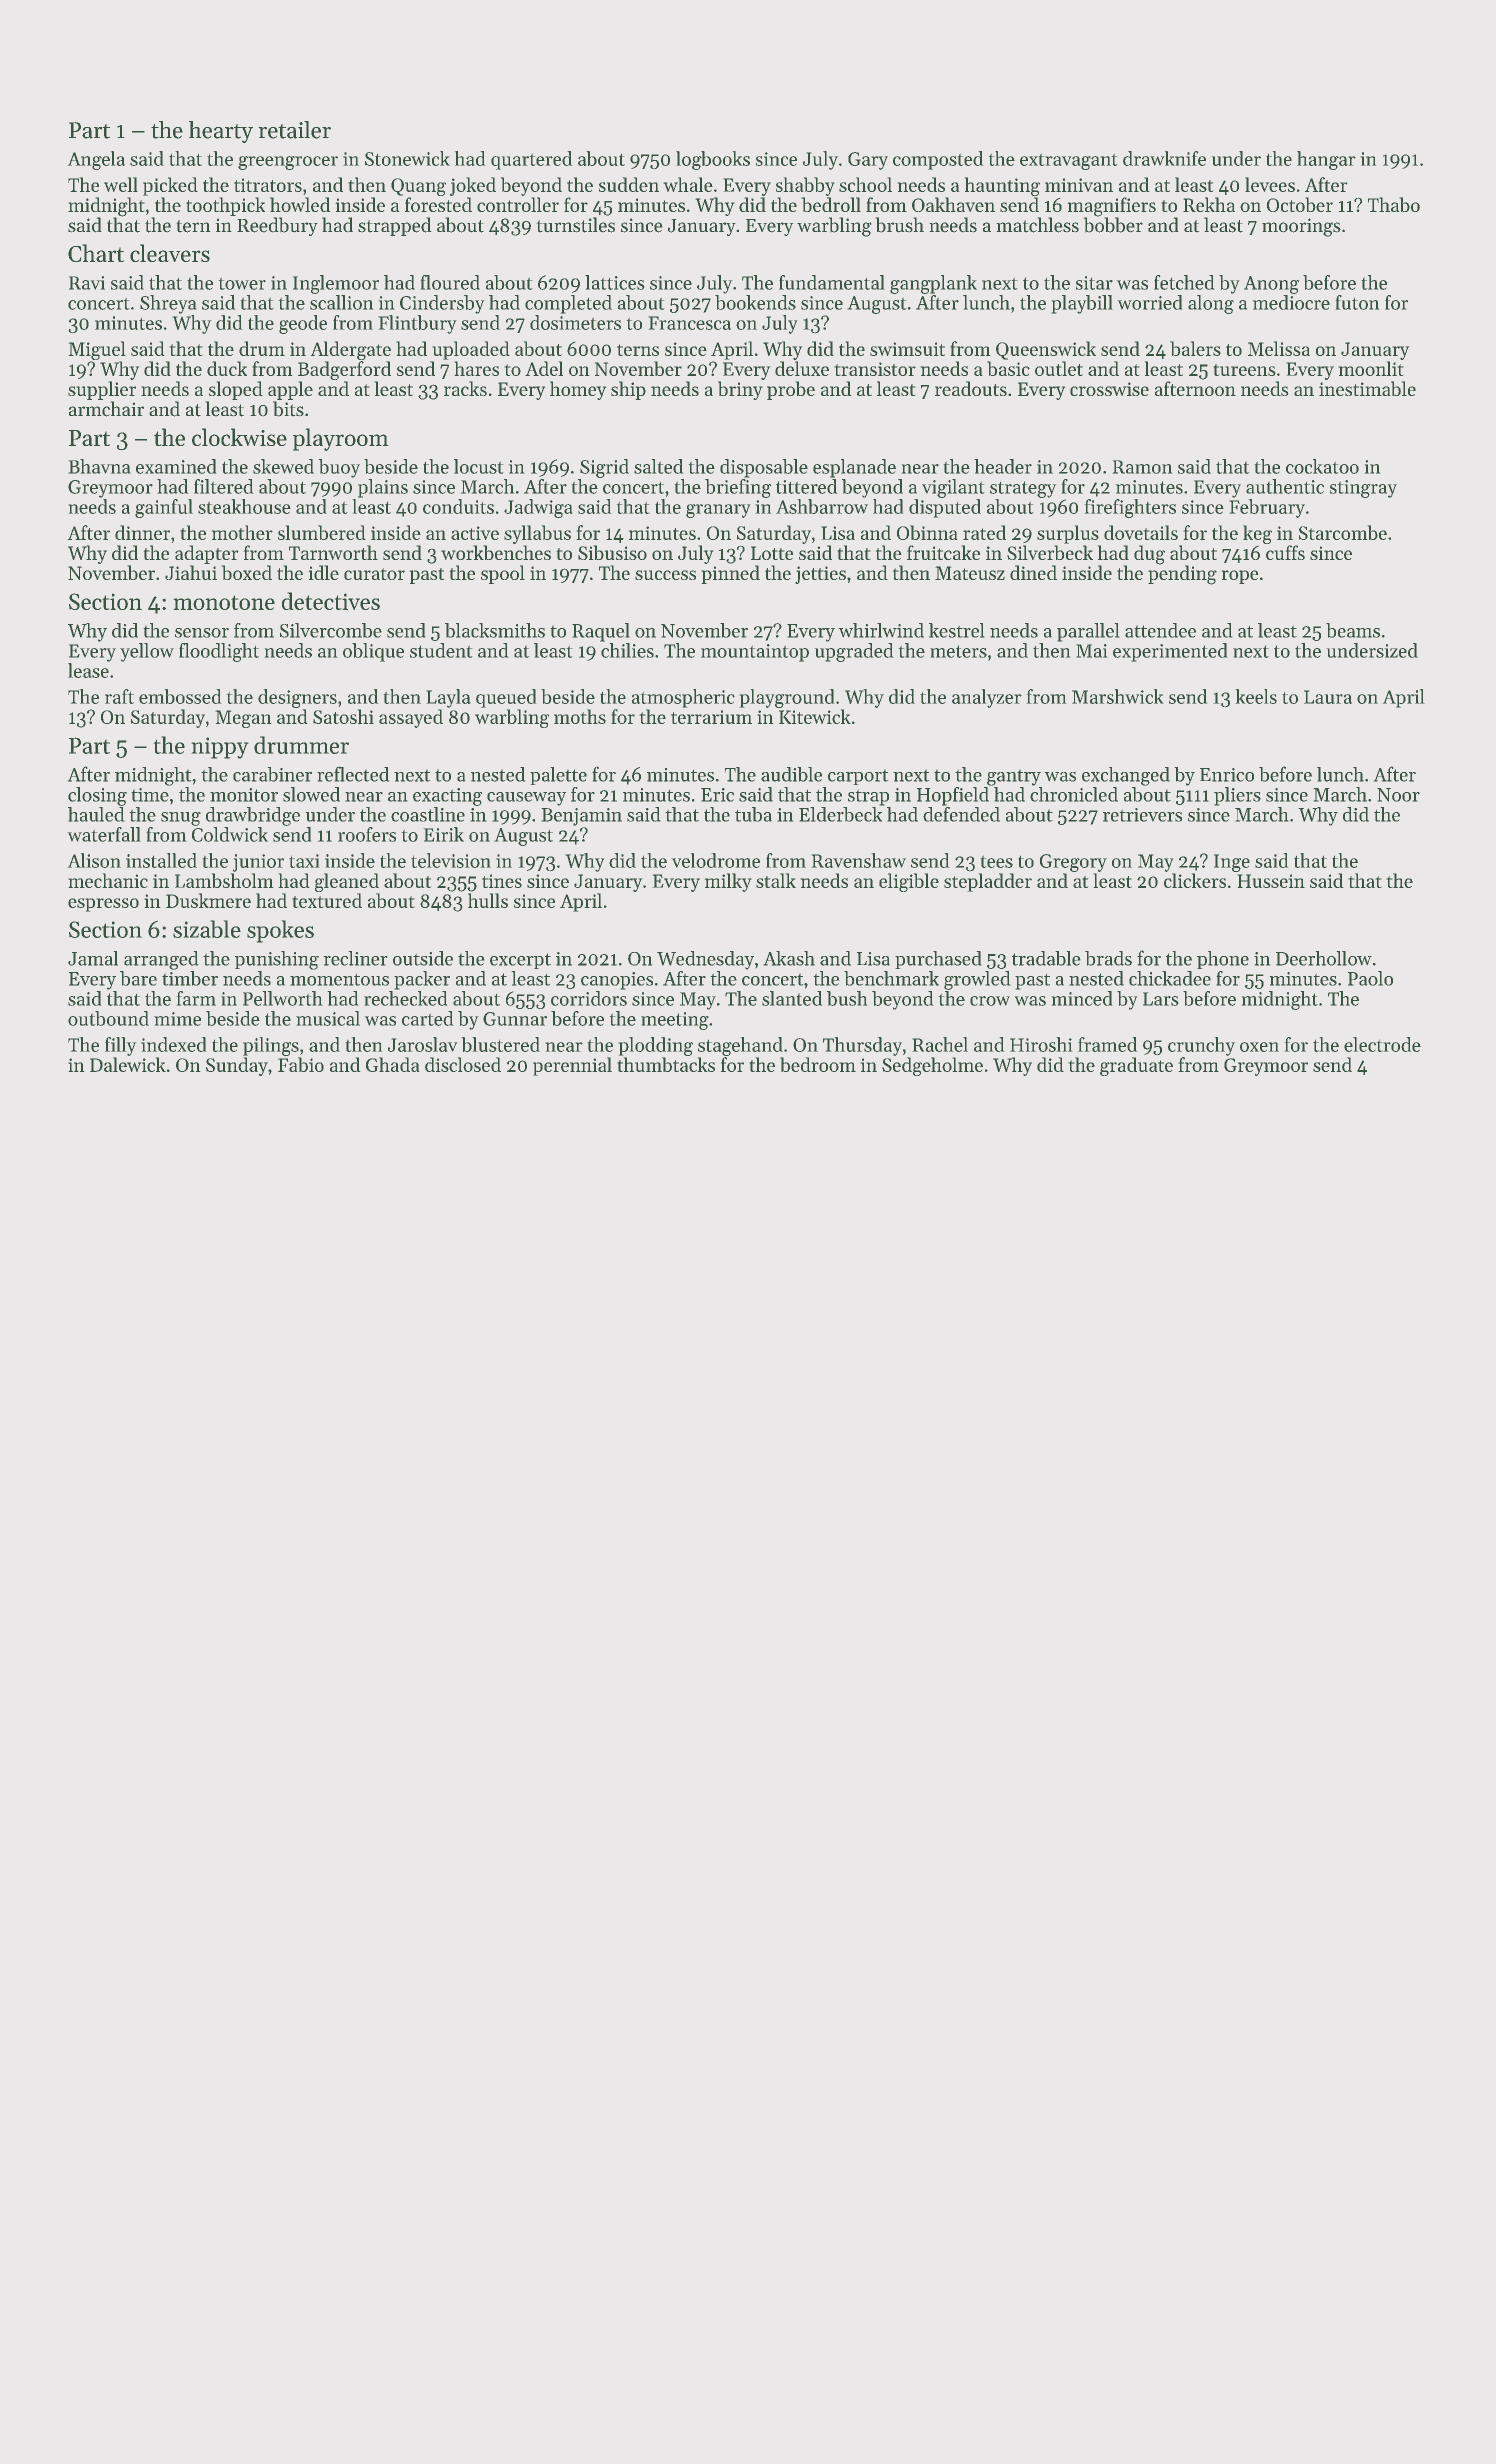 The height and width of the screenshot is (2464, 1496). What do you see at coordinates (119, 696) in the screenshot?
I see `raft` at bounding box center [119, 696].
